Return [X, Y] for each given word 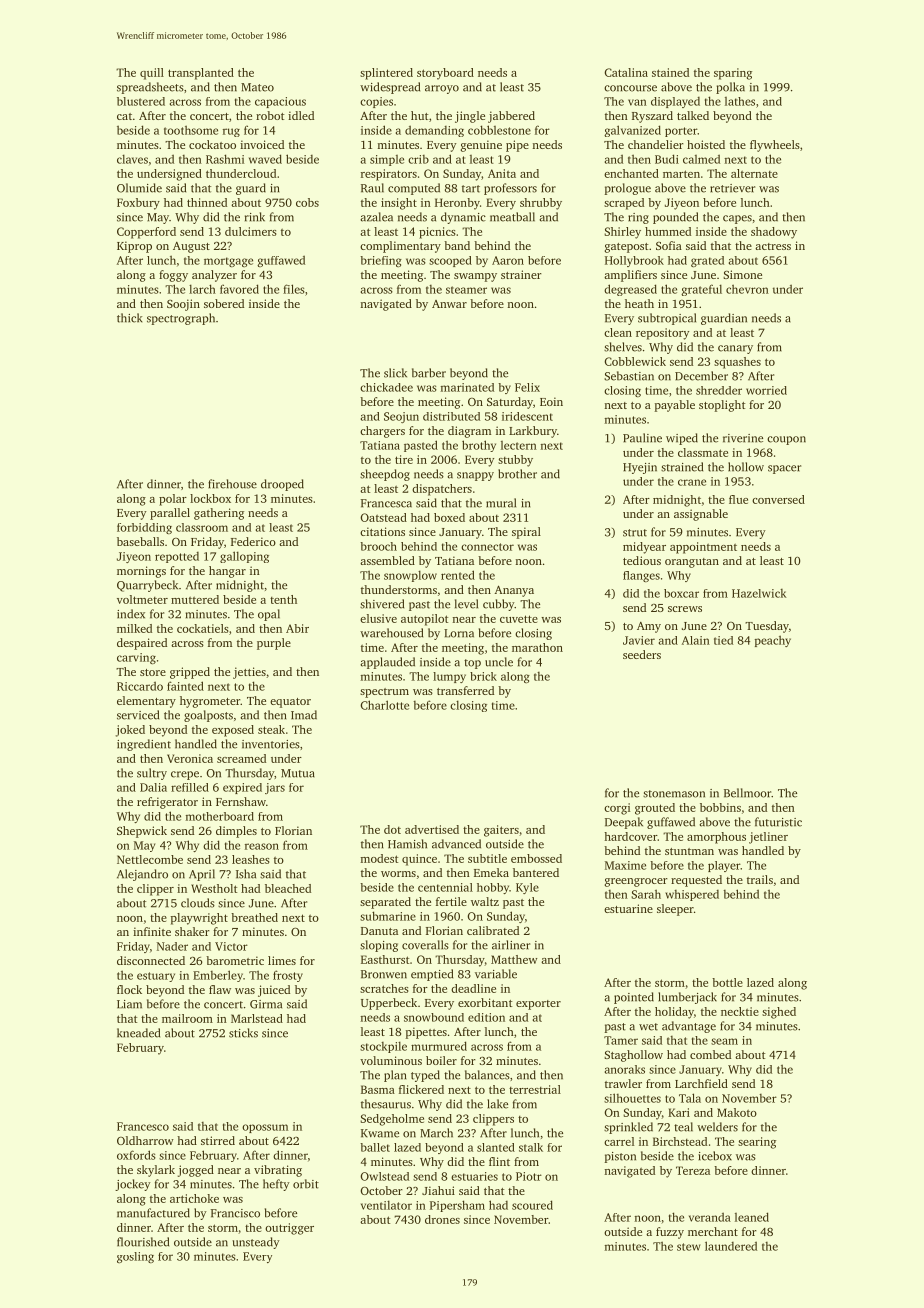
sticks [243, 1033]
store [153, 672]
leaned [752, 1217]
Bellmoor [747, 793]
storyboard [445, 74]
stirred [218, 1140]
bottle [727, 982]
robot [270, 115]
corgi [617, 809]
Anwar [449, 304]
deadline [473, 988]
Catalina [626, 72]
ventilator [386, 1205]
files [294, 289]
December [701, 376]
